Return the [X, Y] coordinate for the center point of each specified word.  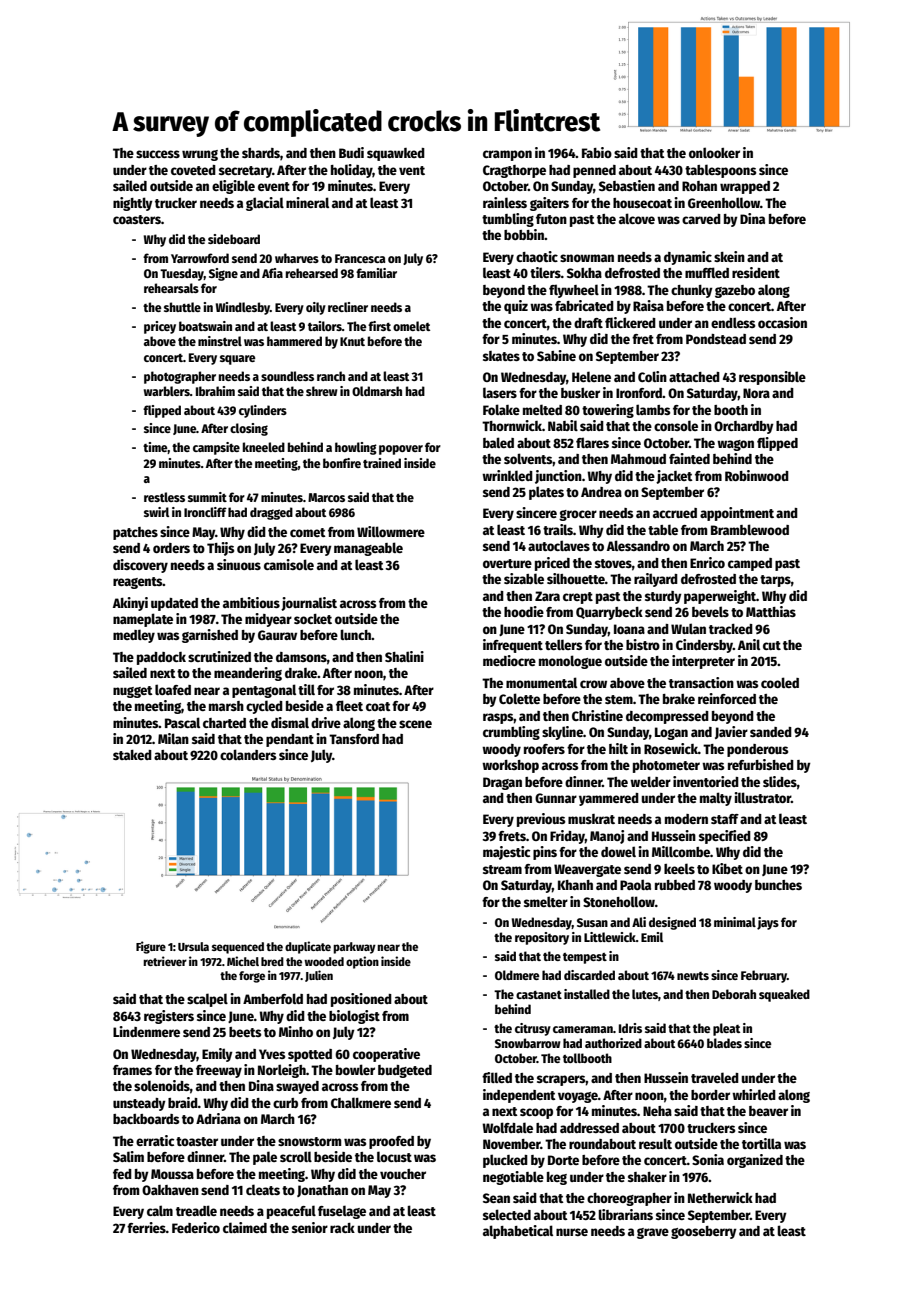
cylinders [263, 411]
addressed [589, 1128]
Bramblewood [750, 529]
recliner [348, 307]
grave [653, 1233]
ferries [146, 1227]
